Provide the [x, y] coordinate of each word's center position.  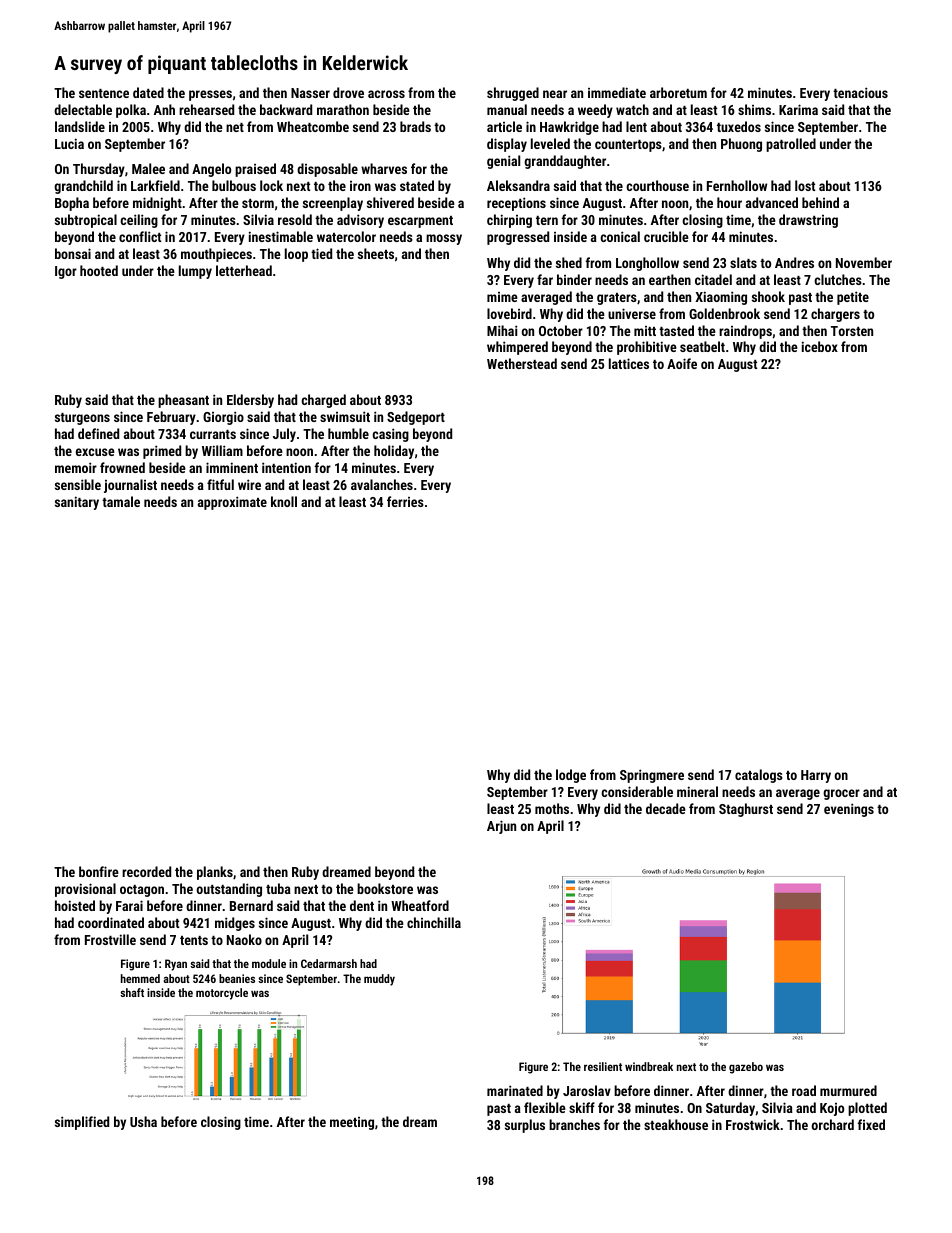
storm [258, 203]
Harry [816, 776]
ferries [405, 501]
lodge [571, 776]
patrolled [791, 145]
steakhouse [676, 1124]
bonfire [99, 871]
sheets [376, 253]
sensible [78, 484]
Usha [143, 1121]
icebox [820, 346]
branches [574, 1124]
